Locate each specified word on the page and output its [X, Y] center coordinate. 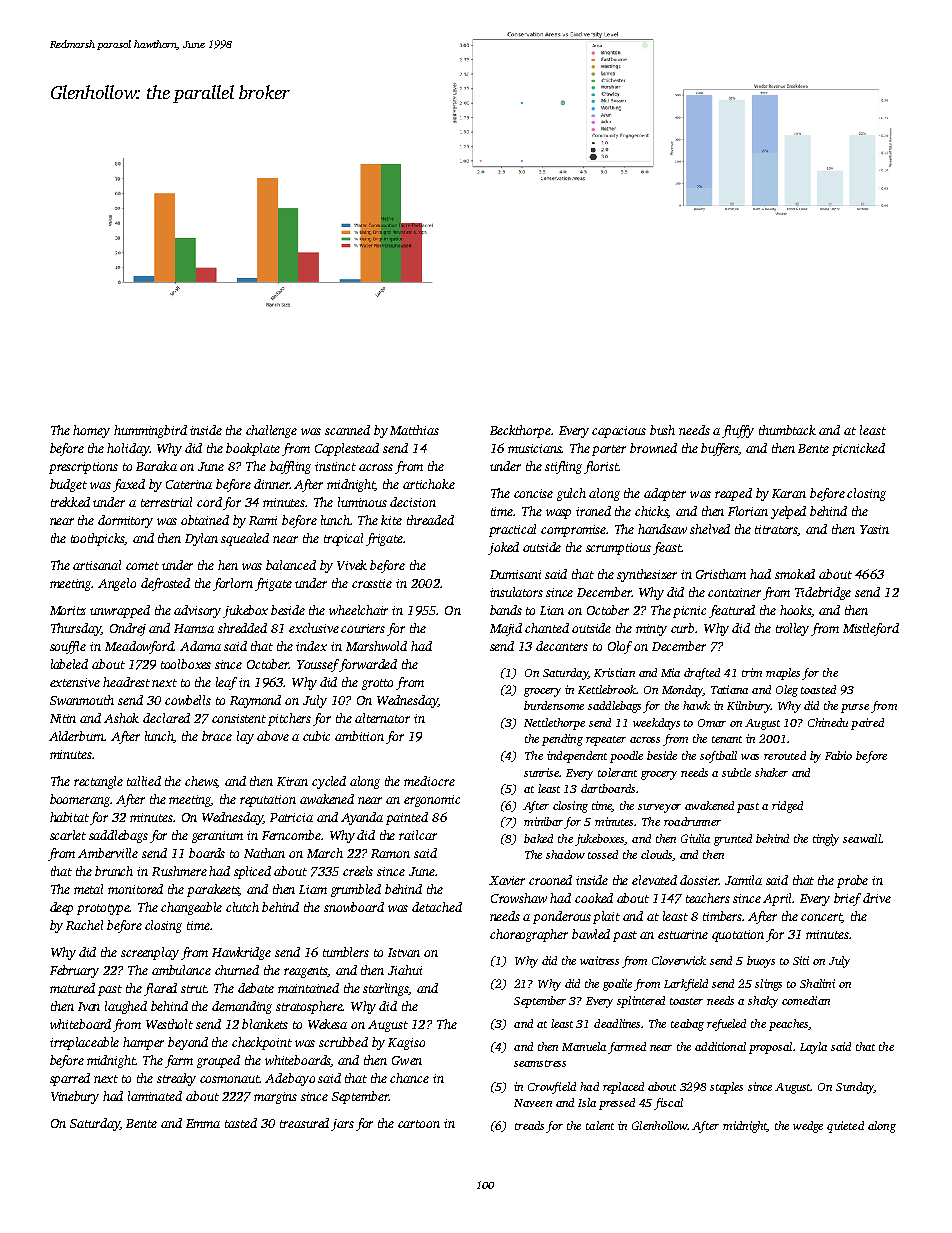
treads [529, 1125]
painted [407, 818]
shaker [771, 772]
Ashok [121, 718]
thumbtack [787, 430]
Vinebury [75, 1097]
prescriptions [83, 468]
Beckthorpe [520, 431]
